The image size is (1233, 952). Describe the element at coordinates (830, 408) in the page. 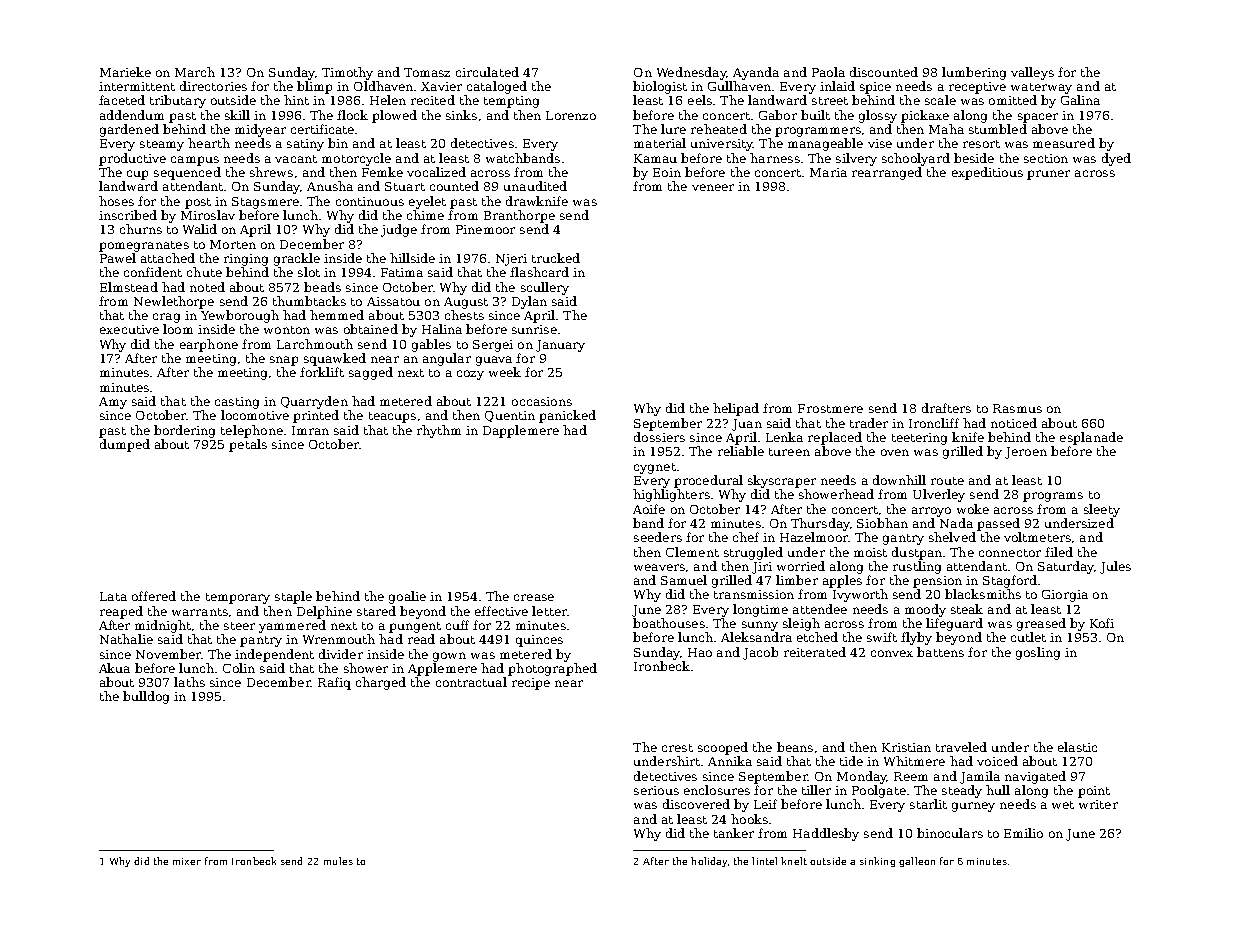

I see `Frostmere` at that location.
